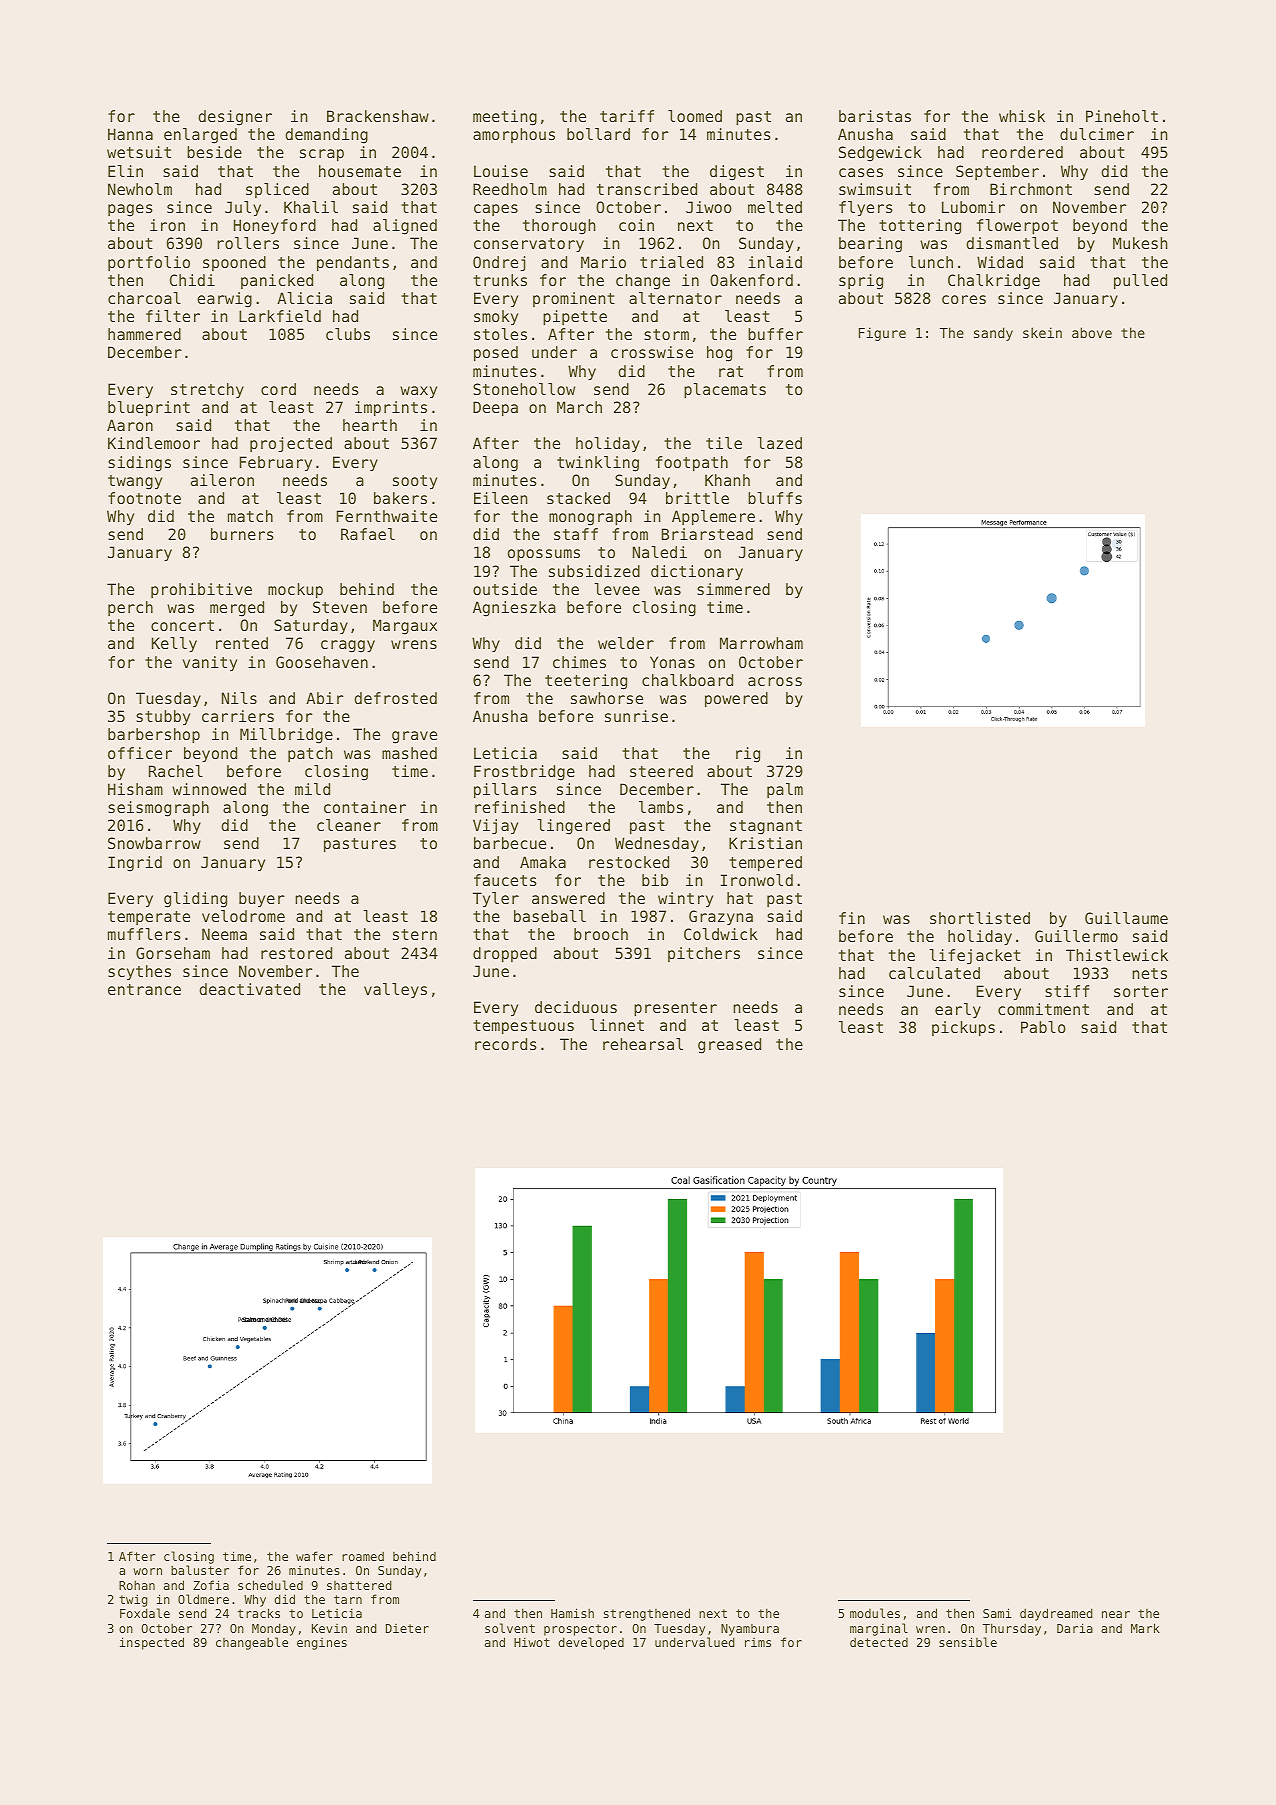  What do you see at coordinates (968, 1642) in the page?
I see `sensible` at bounding box center [968, 1642].
